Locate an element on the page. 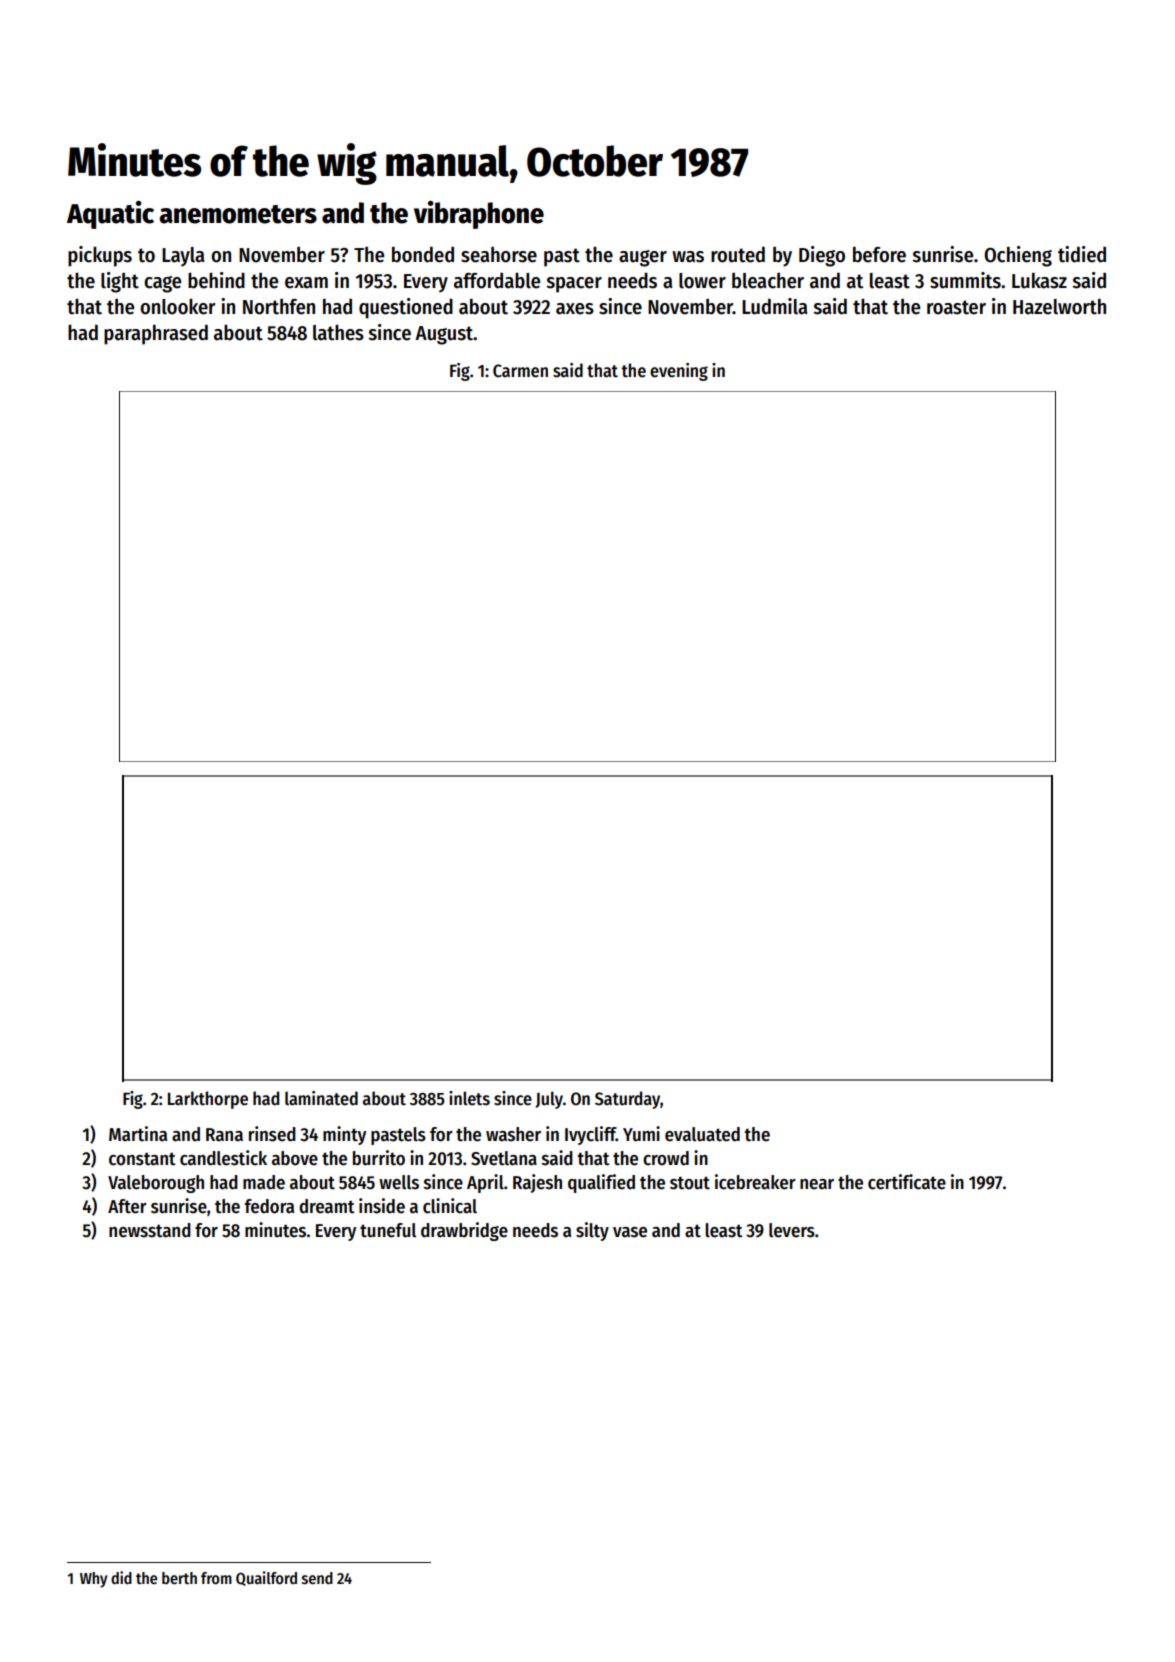  routed is located at coordinates (738, 254).
